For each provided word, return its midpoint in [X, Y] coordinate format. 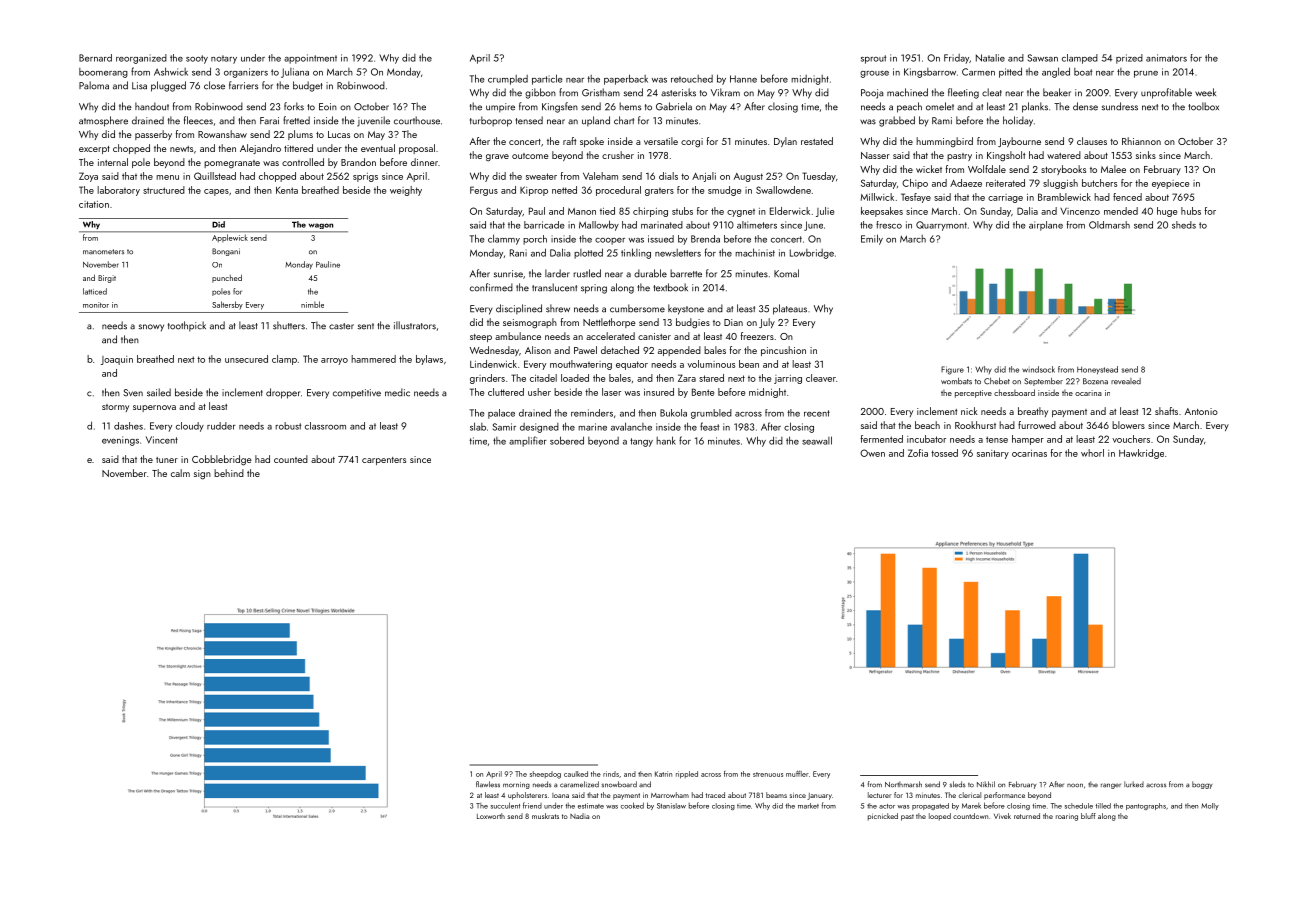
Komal [786, 273]
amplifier [528, 441]
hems [630, 106]
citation [94, 204]
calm [180, 473]
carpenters [384, 461]
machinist [755, 252]
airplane [1046, 226]
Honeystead [1097, 370]
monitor [96, 305]
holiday [1018, 121]
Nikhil [986, 784]
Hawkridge [1141, 454]
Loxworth [491, 816]
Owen [872, 453]
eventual [378, 148]
